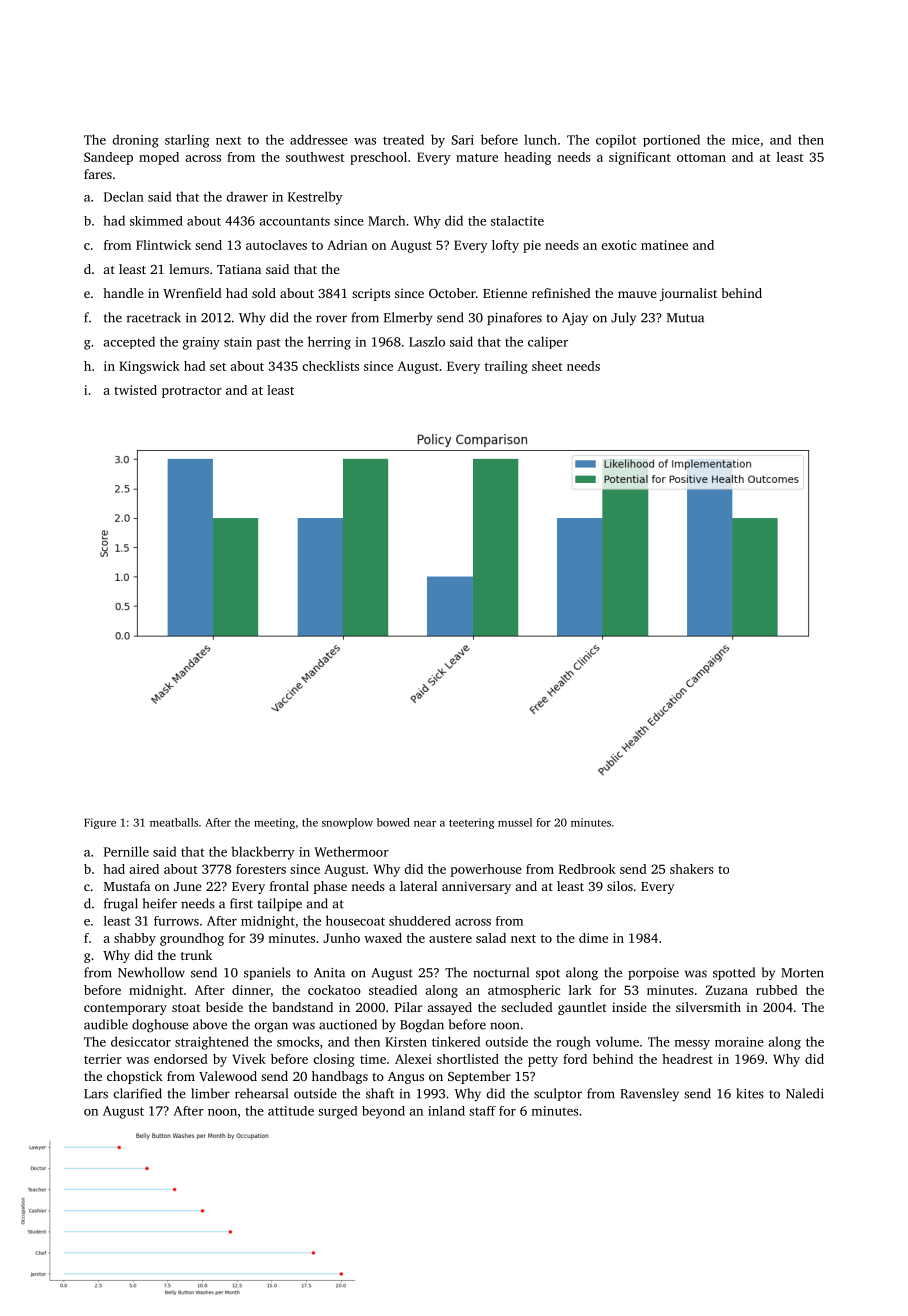 Image resolution: width=908 pixels, height=1316 pixels. I want to click on Mutua, so click(685, 318).
